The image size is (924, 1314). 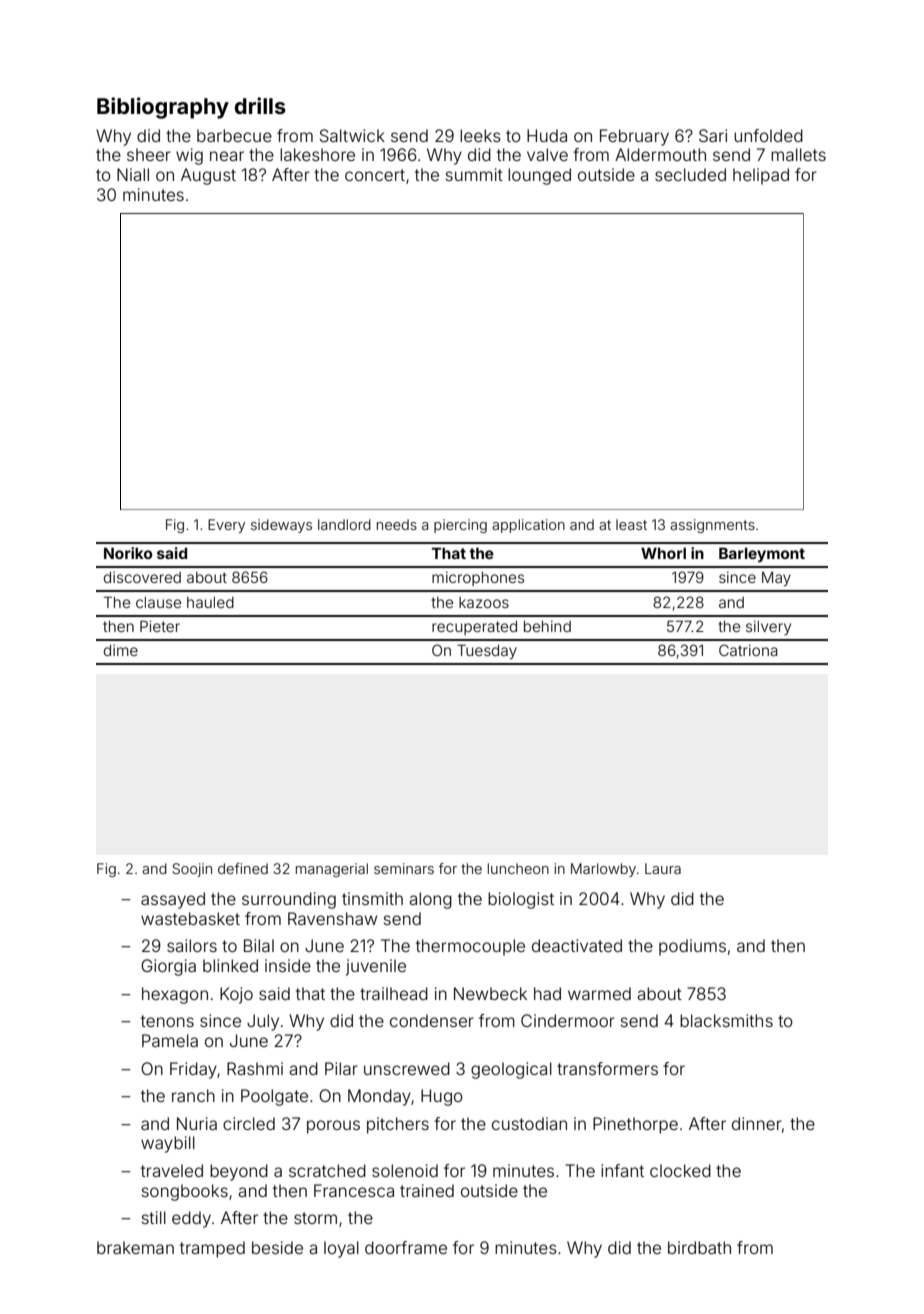 I want to click on silvery, so click(x=768, y=627).
